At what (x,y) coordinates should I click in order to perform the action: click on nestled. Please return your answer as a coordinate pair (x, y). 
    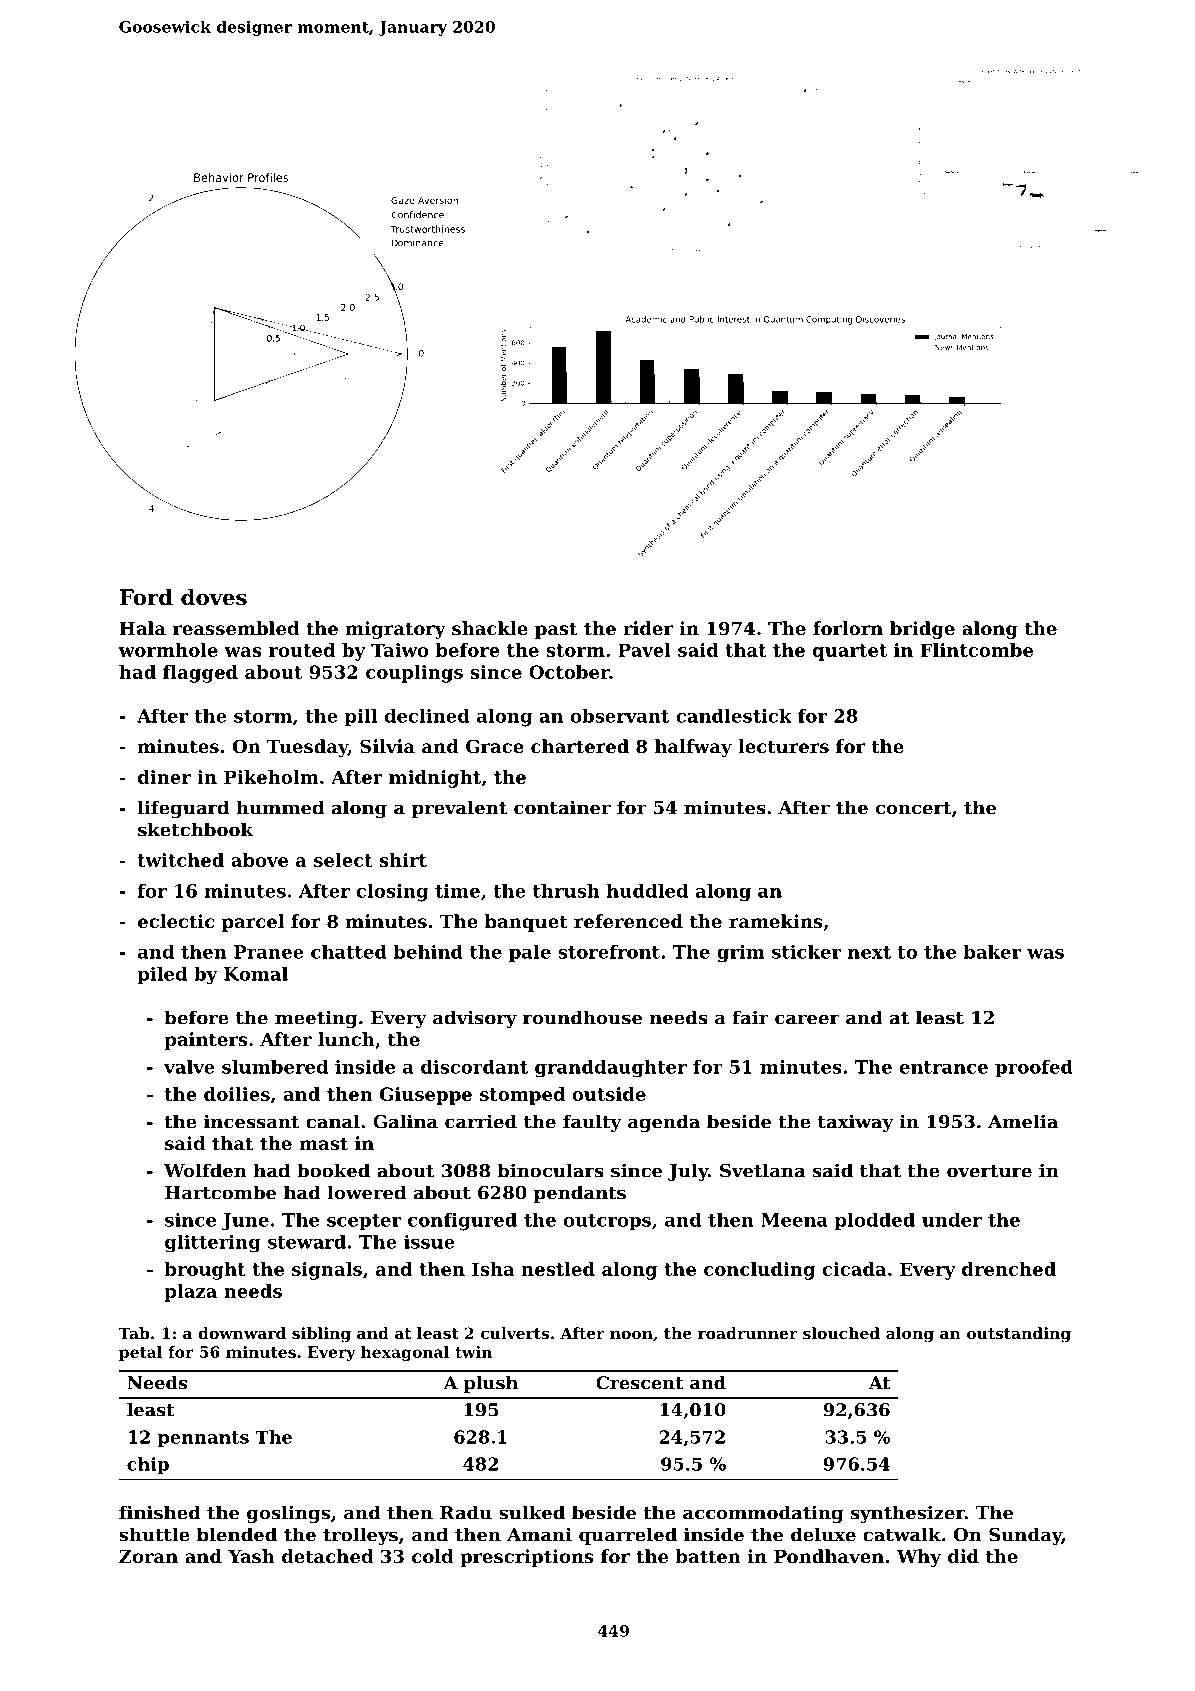
    Looking at the image, I should click on (558, 1269).
